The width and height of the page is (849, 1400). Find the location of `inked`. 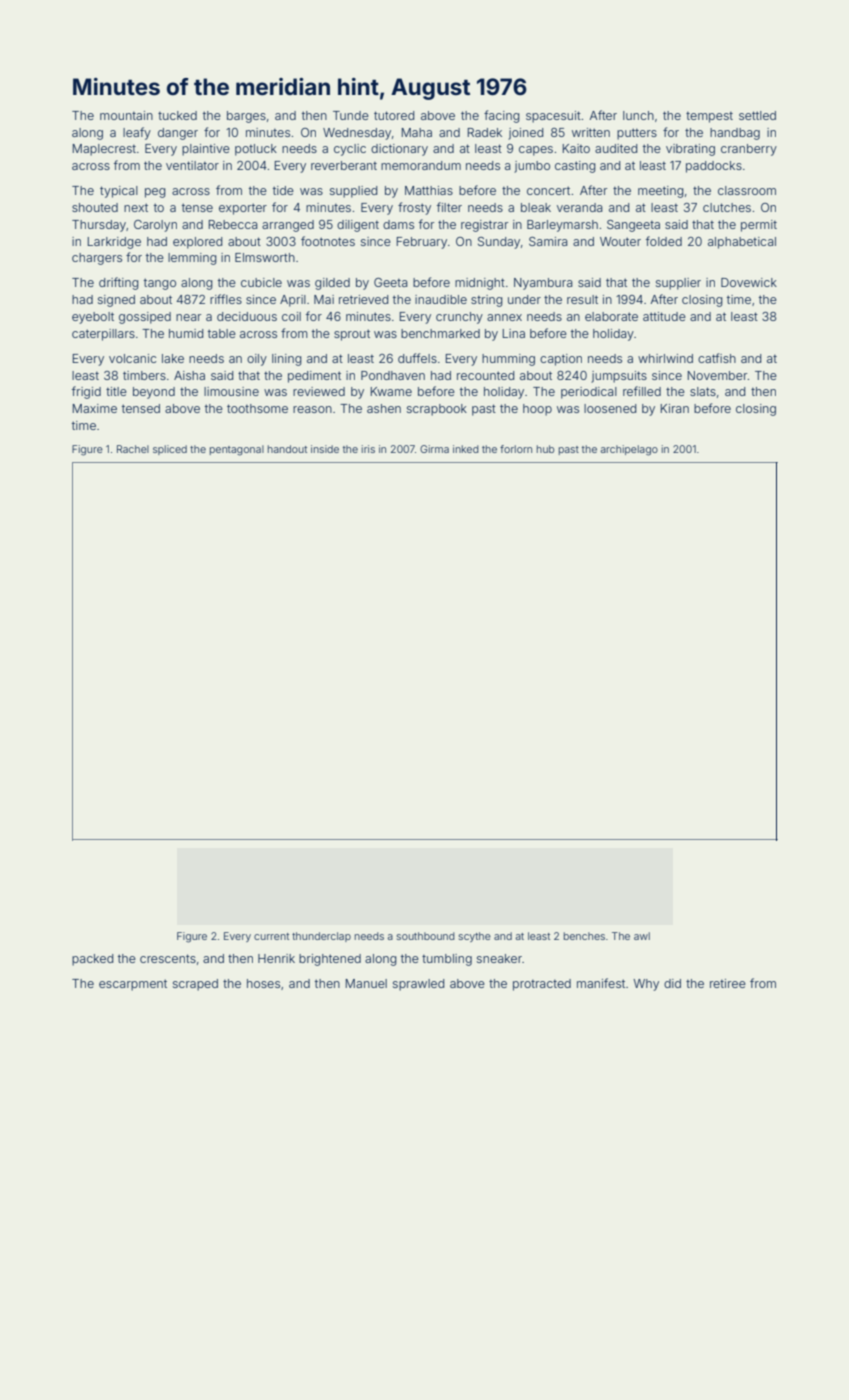

inked is located at coordinates (466, 449).
